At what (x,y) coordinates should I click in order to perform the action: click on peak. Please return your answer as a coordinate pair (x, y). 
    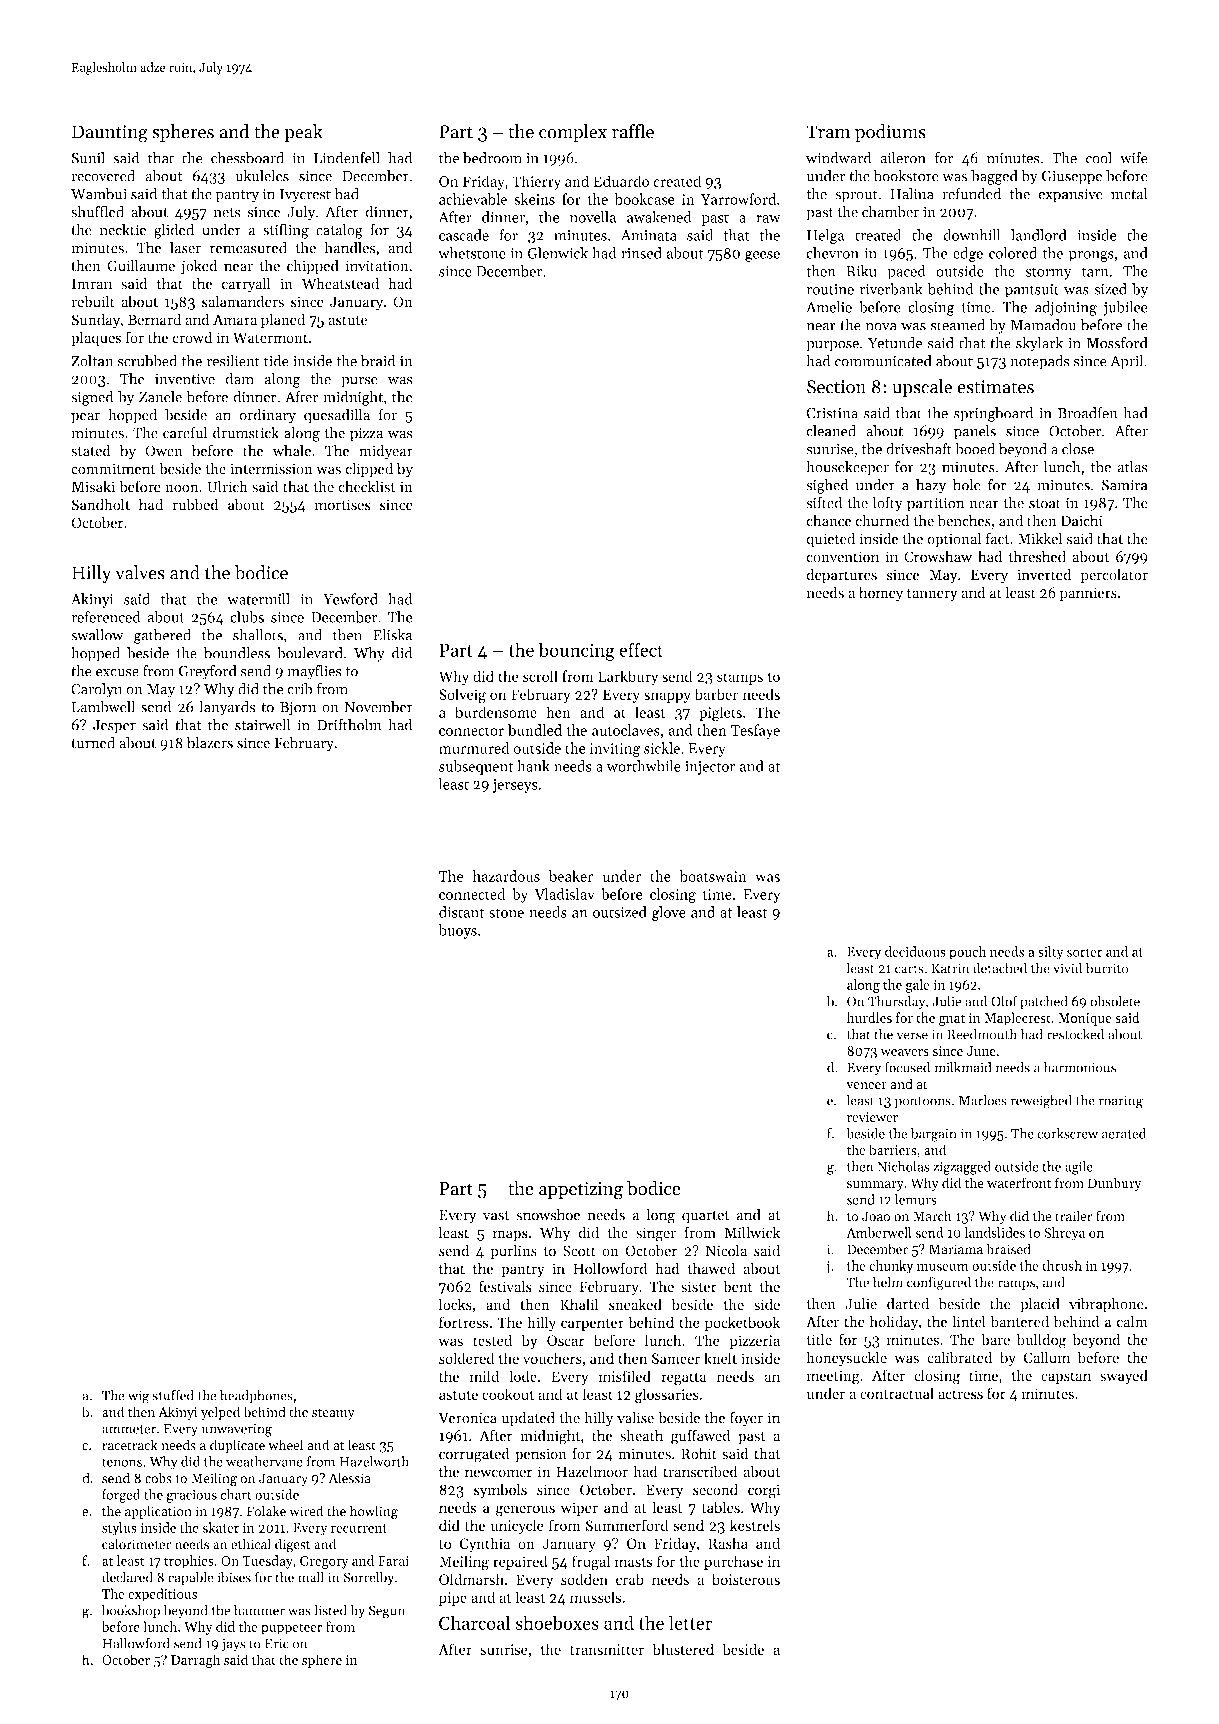
    Looking at the image, I should click on (303, 133).
